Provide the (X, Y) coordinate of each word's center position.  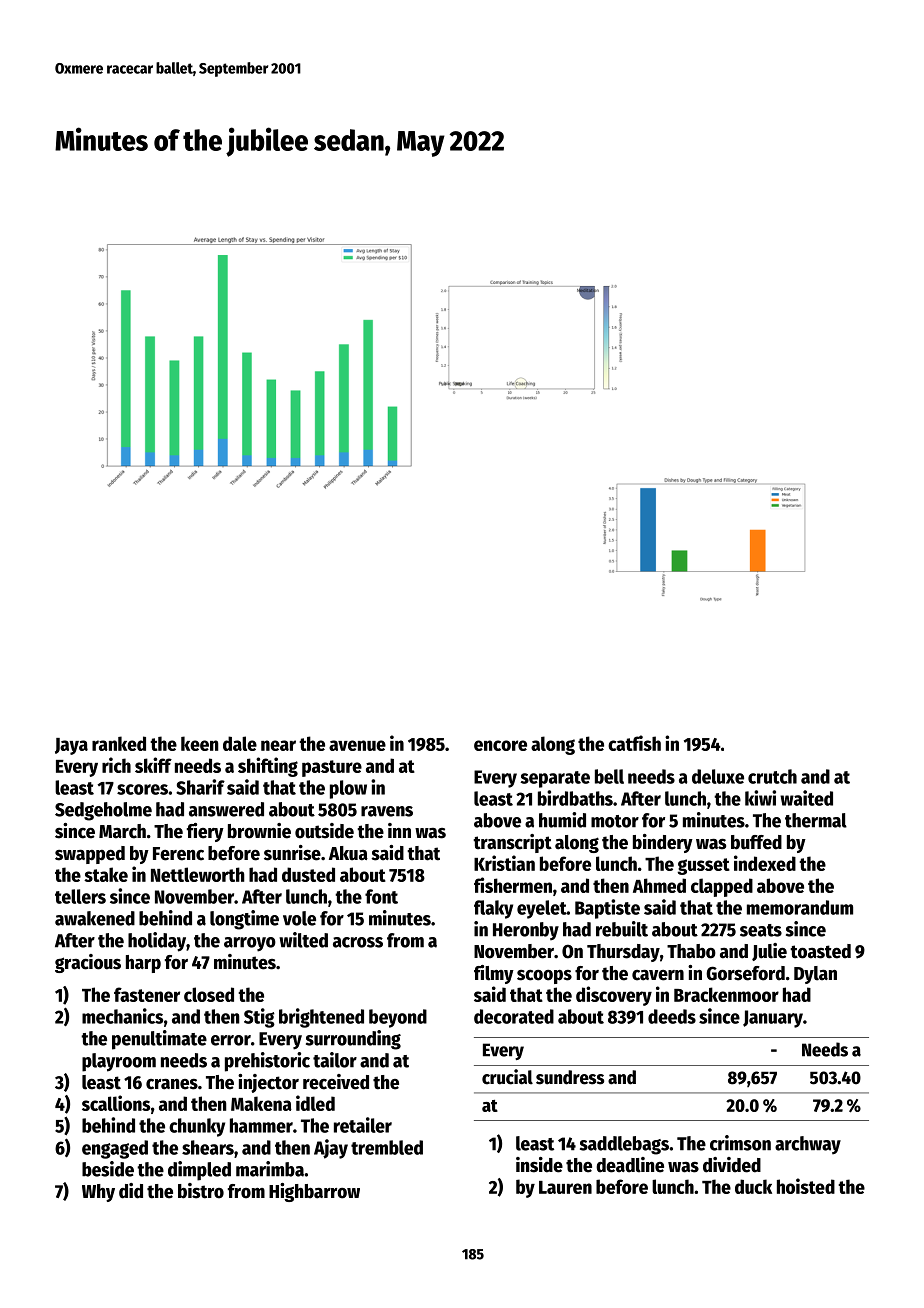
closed (209, 994)
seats (761, 930)
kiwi (760, 798)
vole (299, 918)
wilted (303, 940)
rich (116, 765)
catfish (634, 743)
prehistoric (267, 1062)
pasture (332, 768)
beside (108, 1169)
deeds (672, 1016)
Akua (348, 853)
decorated (514, 1016)
